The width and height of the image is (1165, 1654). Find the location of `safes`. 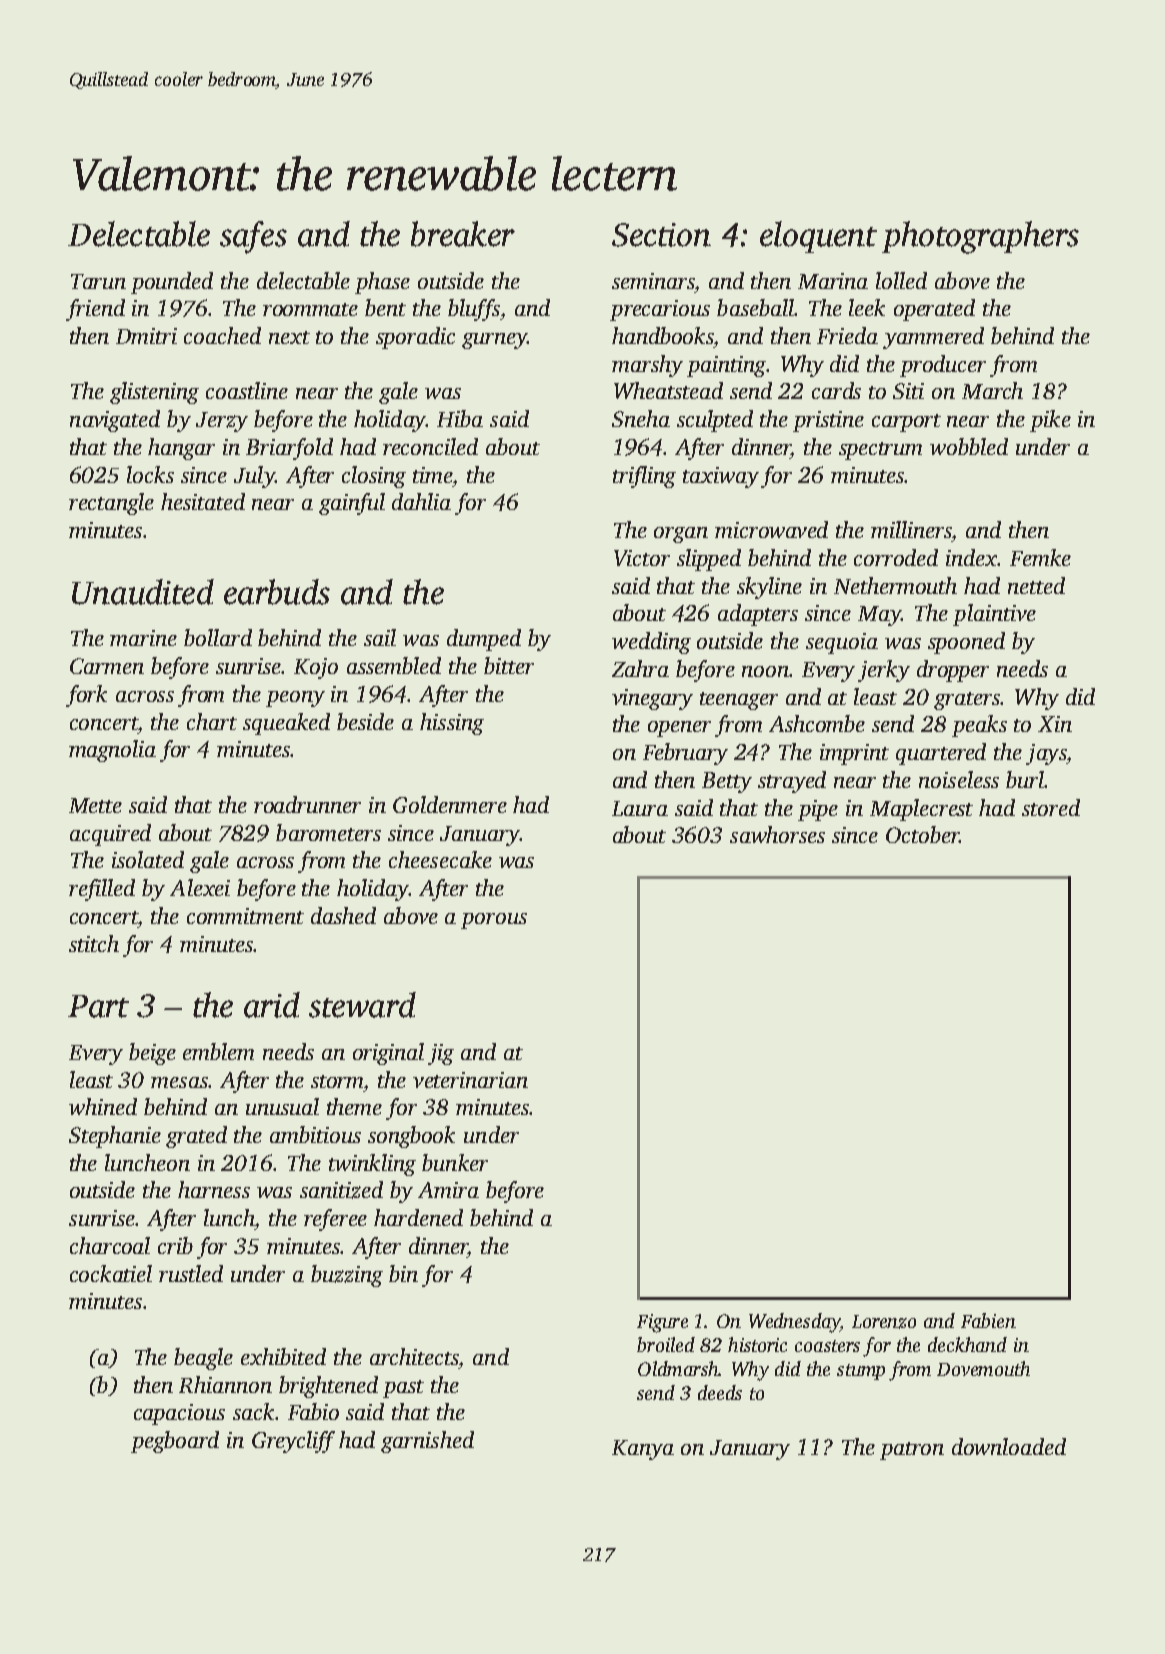

safes is located at coordinates (253, 237).
